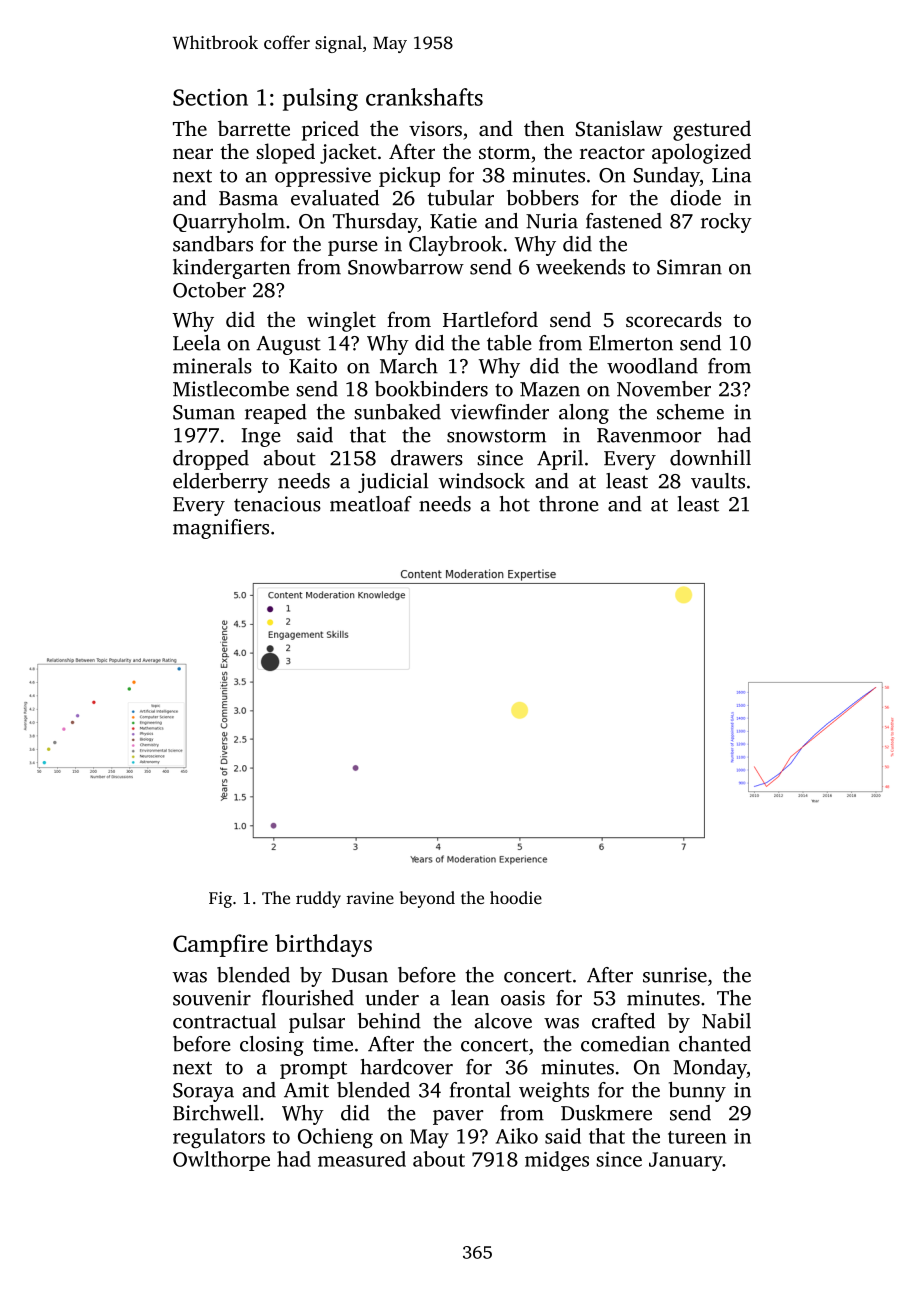 Image resolution: width=924 pixels, height=1311 pixels. Describe the element at coordinates (221, 529) in the screenshot. I see `magnifiers` at that location.
